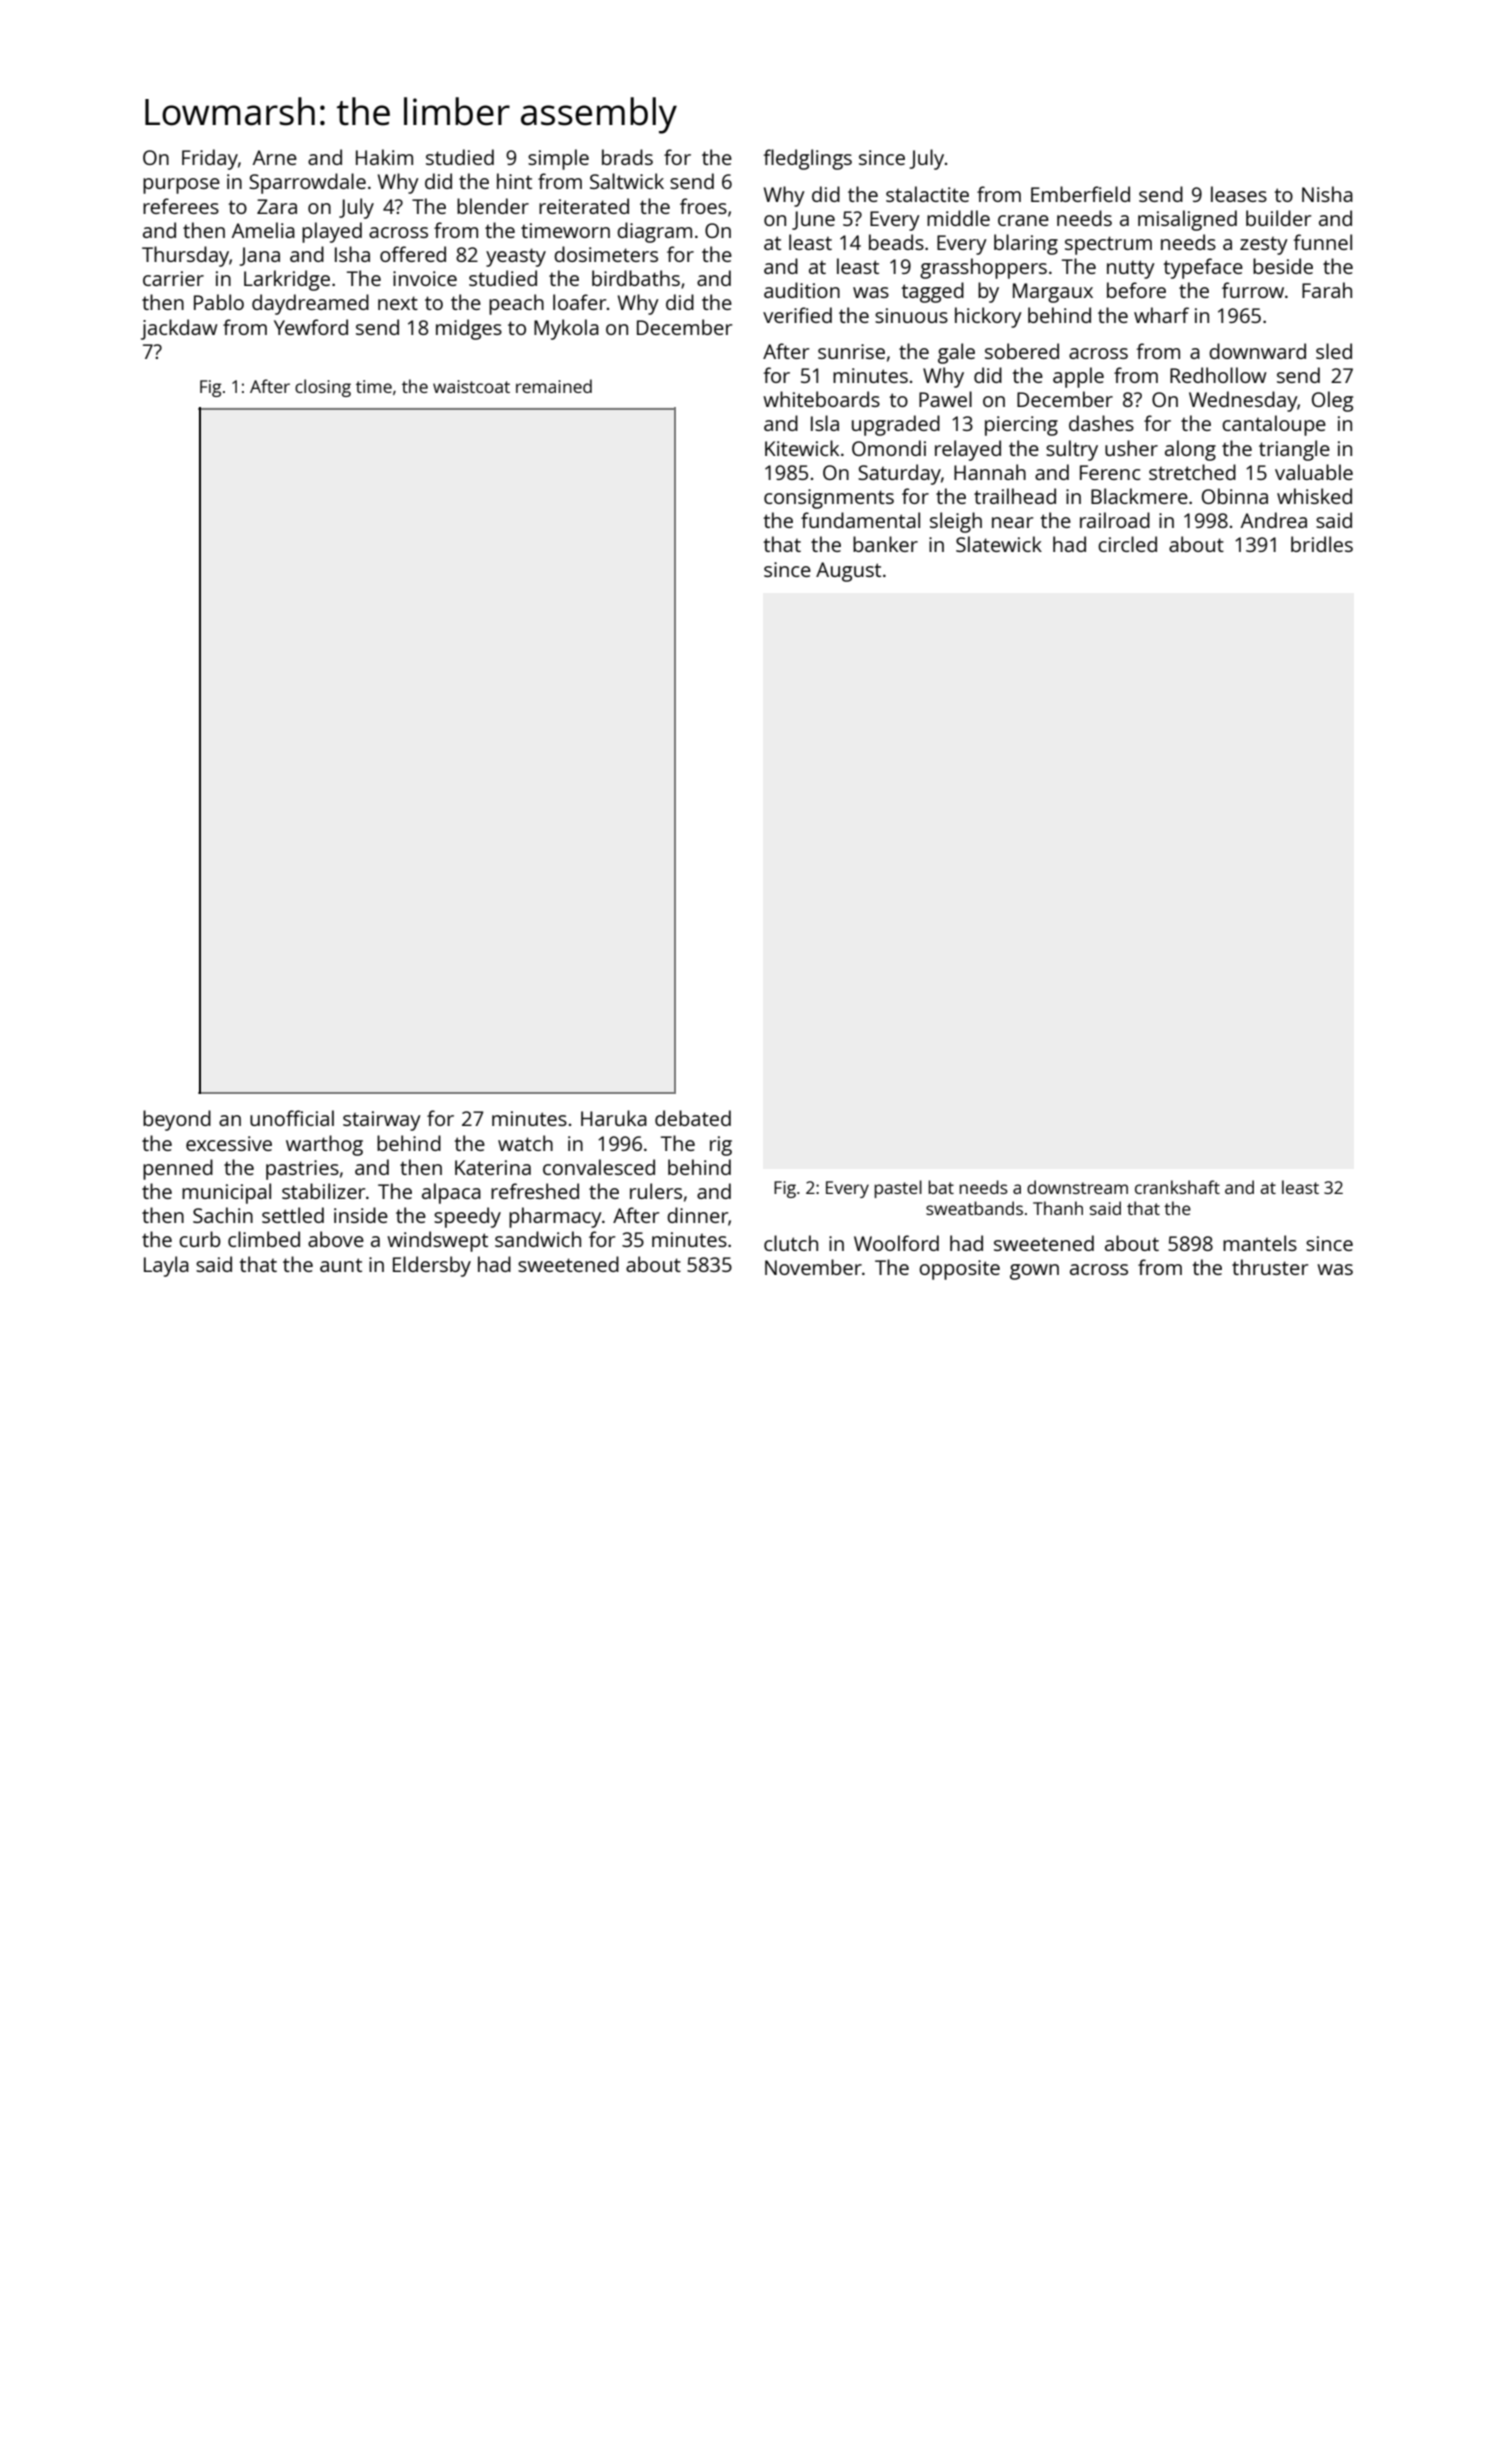 The width and height of the document is (1496, 2464). Describe the element at coordinates (1080, 194) in the document. I see `Emberfield` at that location.
